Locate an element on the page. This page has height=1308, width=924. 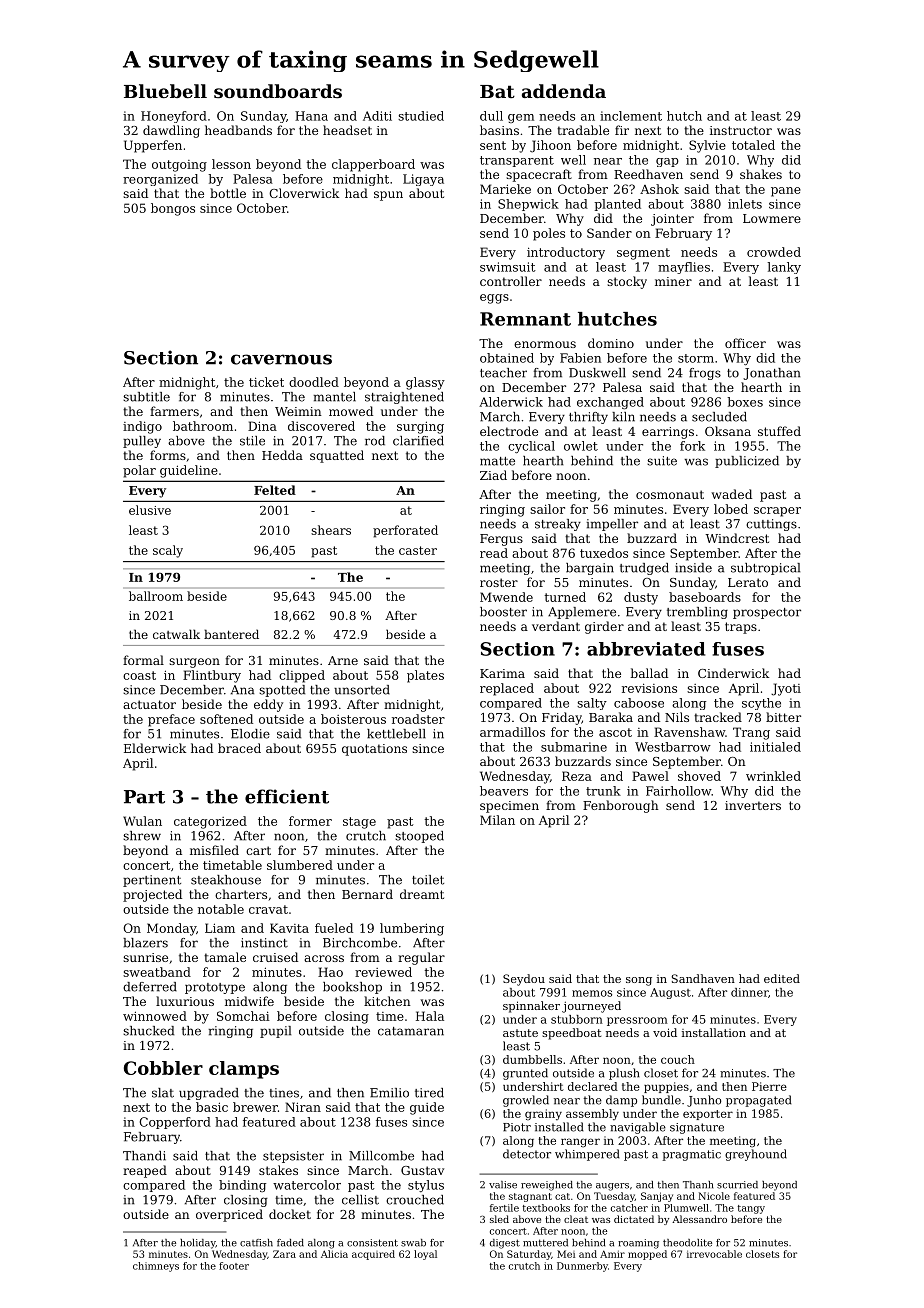
poles is located at coordinates (549, 234).
